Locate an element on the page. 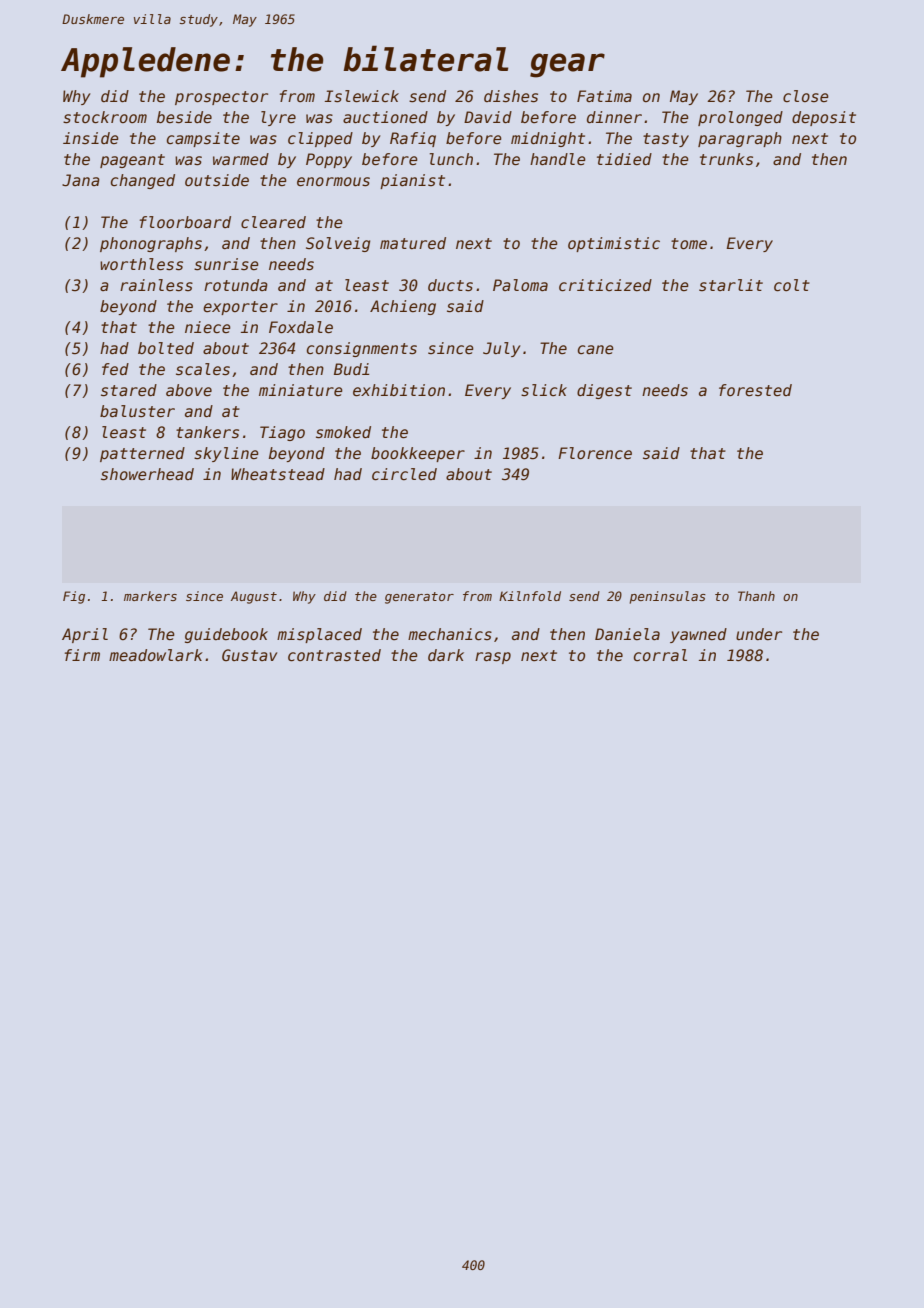 This image has width=924, height=1308. Kilnfold is located at coordinates (530, 596).
